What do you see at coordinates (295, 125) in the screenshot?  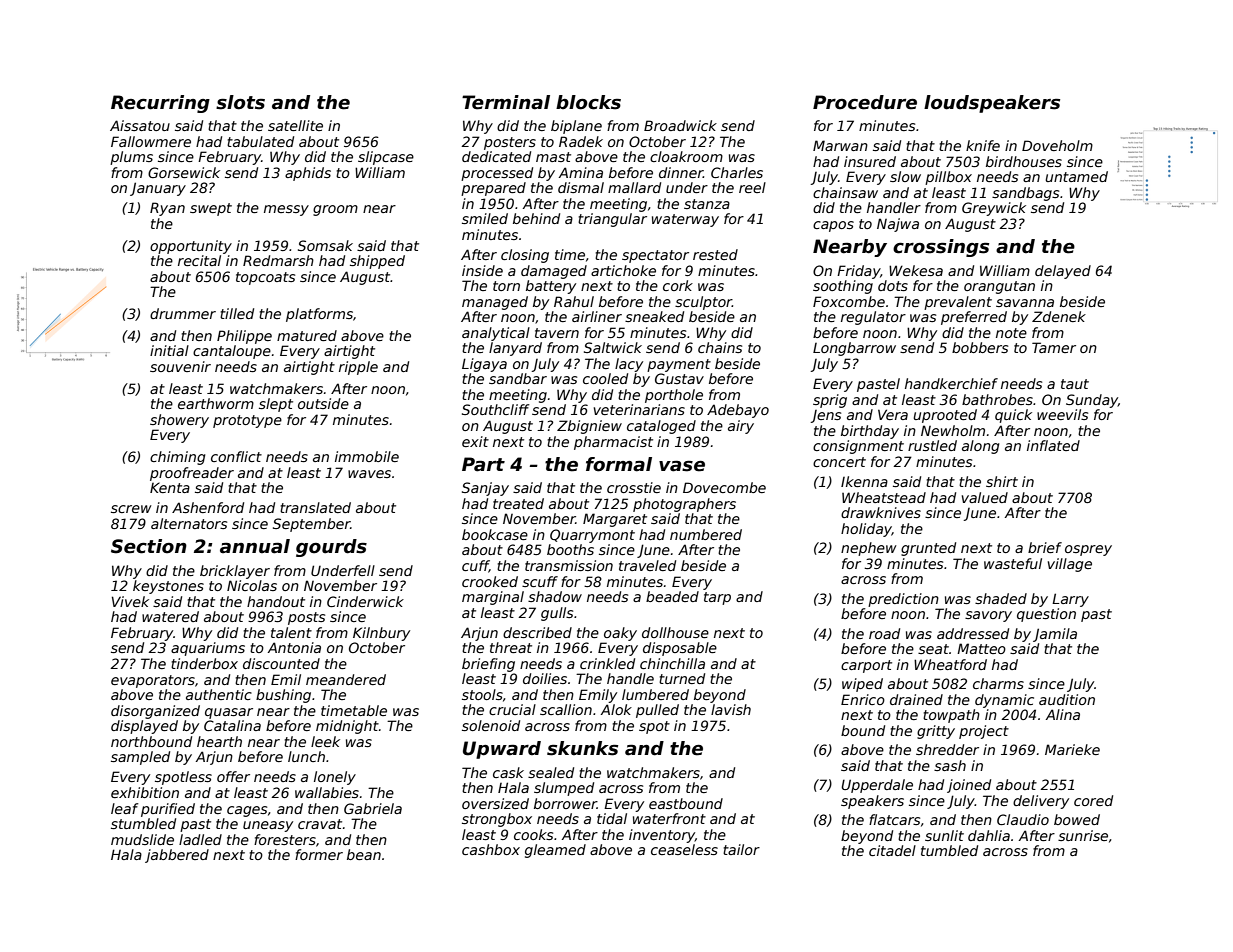 I see `satellite` at bounding box center [295, 125].
